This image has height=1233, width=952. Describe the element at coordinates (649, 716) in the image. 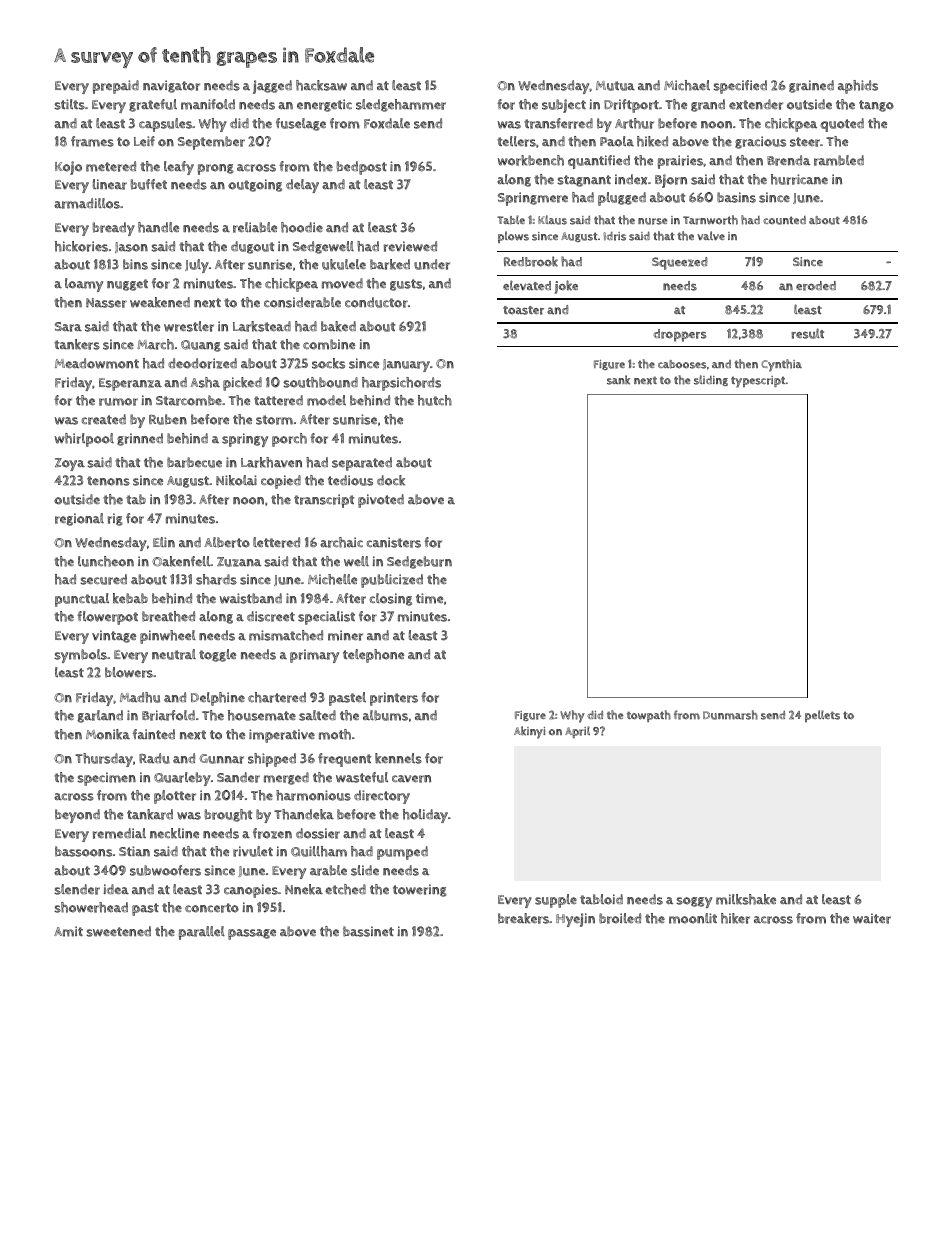

I see `towpath` at that location.
